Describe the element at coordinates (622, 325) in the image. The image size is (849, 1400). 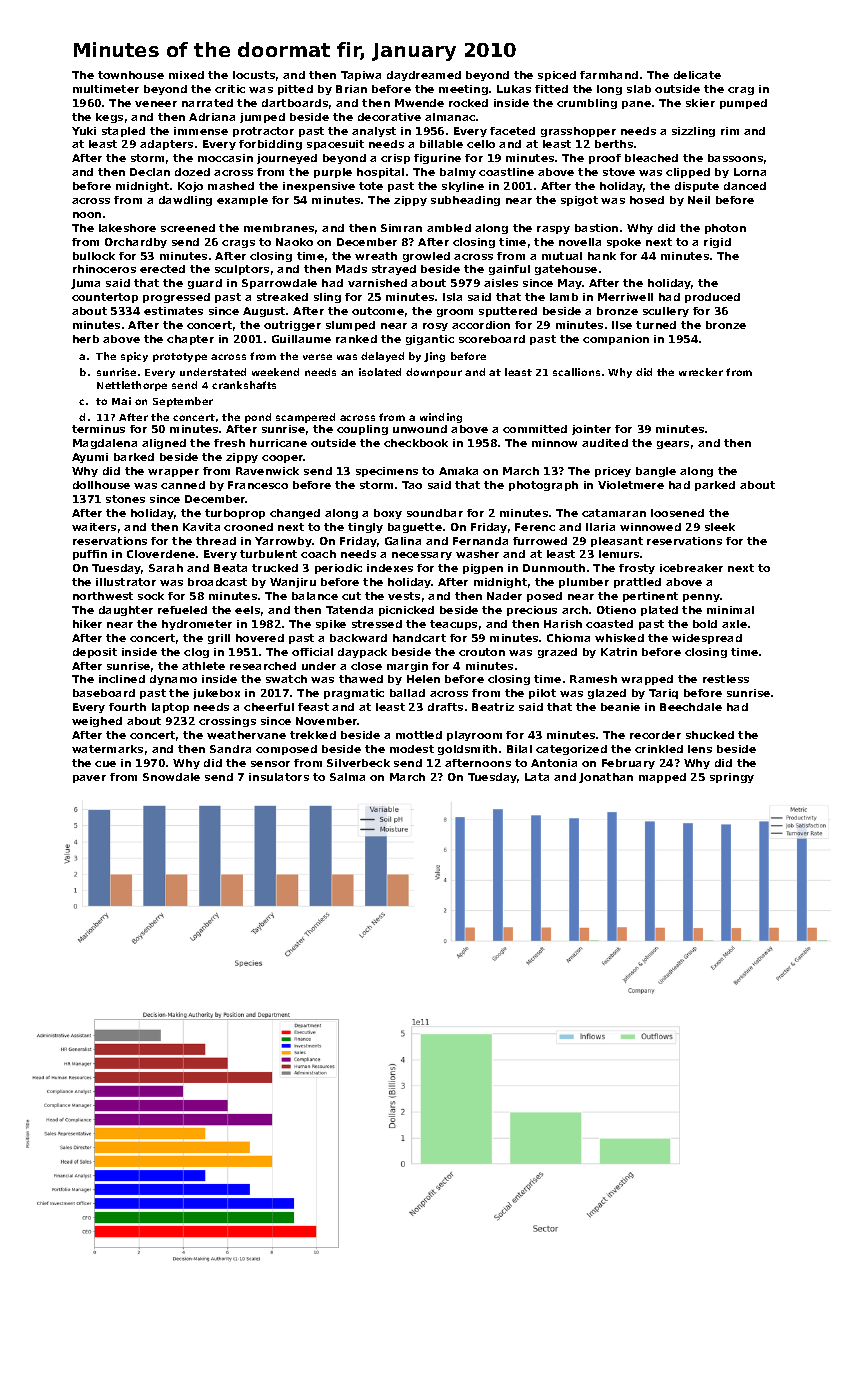
I see `Ilse` at that location.
